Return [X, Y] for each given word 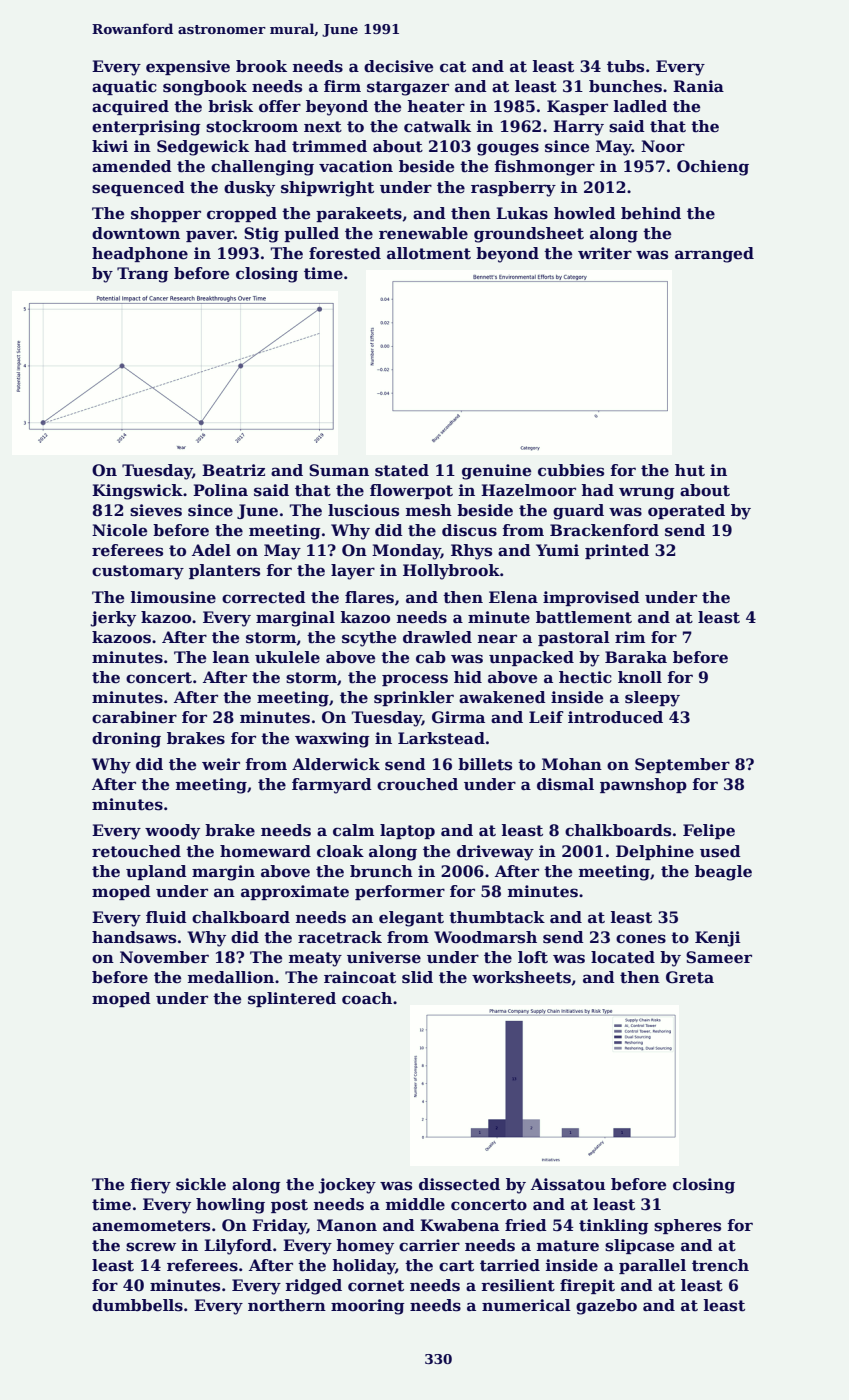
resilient [518, 1285]
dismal [565, 784]
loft [533, 957]
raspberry [513, 189]
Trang [143, 275]
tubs [625, 66]
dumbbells [137, 1305]
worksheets [521, 977]
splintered [292, 999]
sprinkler [414, 698]
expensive [188, 67]
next [323, 127]
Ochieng [713, 168]
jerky [113, 619]
